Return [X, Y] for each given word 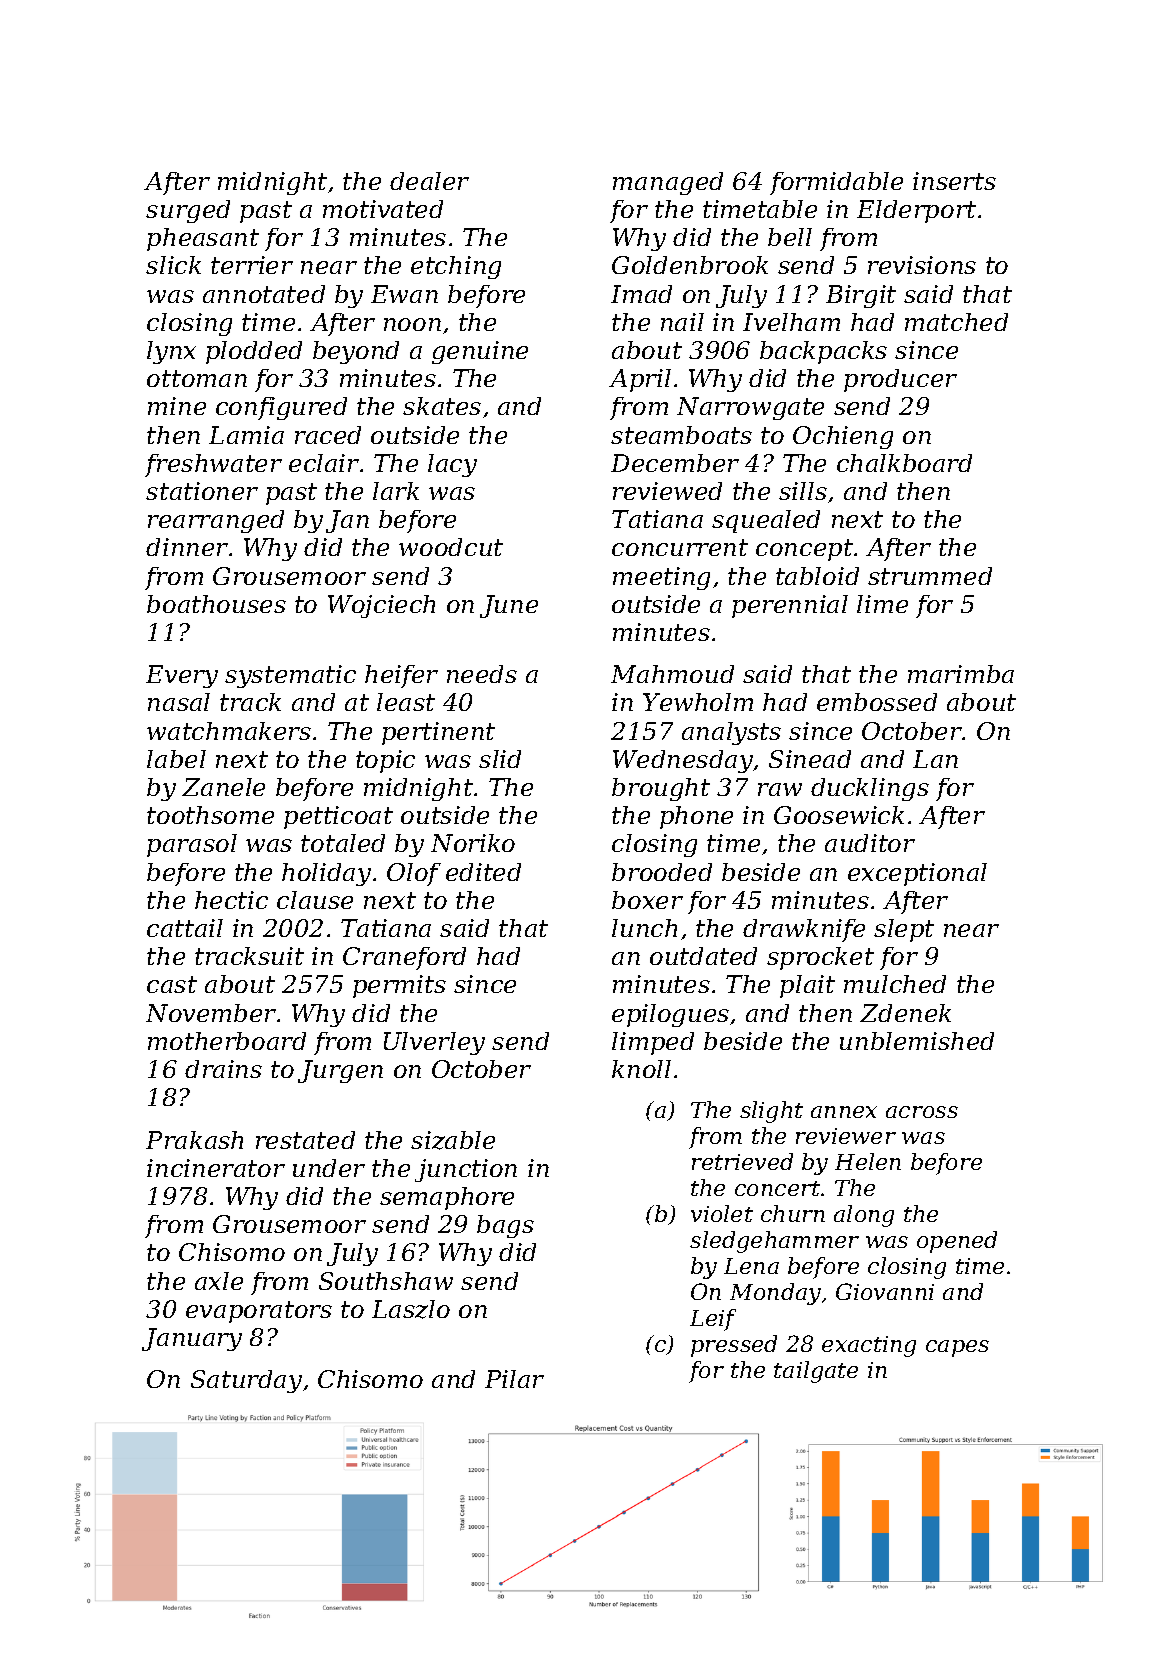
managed [668, 183]
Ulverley [434, 1043]
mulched [895, 984]
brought [661, 789]
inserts [954, 181]
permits [399, 986]
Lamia [246, 435]
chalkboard [904, 463]
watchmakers [229, 731]
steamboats [681, 435]
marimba [961, 674]
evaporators [259, 1312]
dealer [429, 181]
